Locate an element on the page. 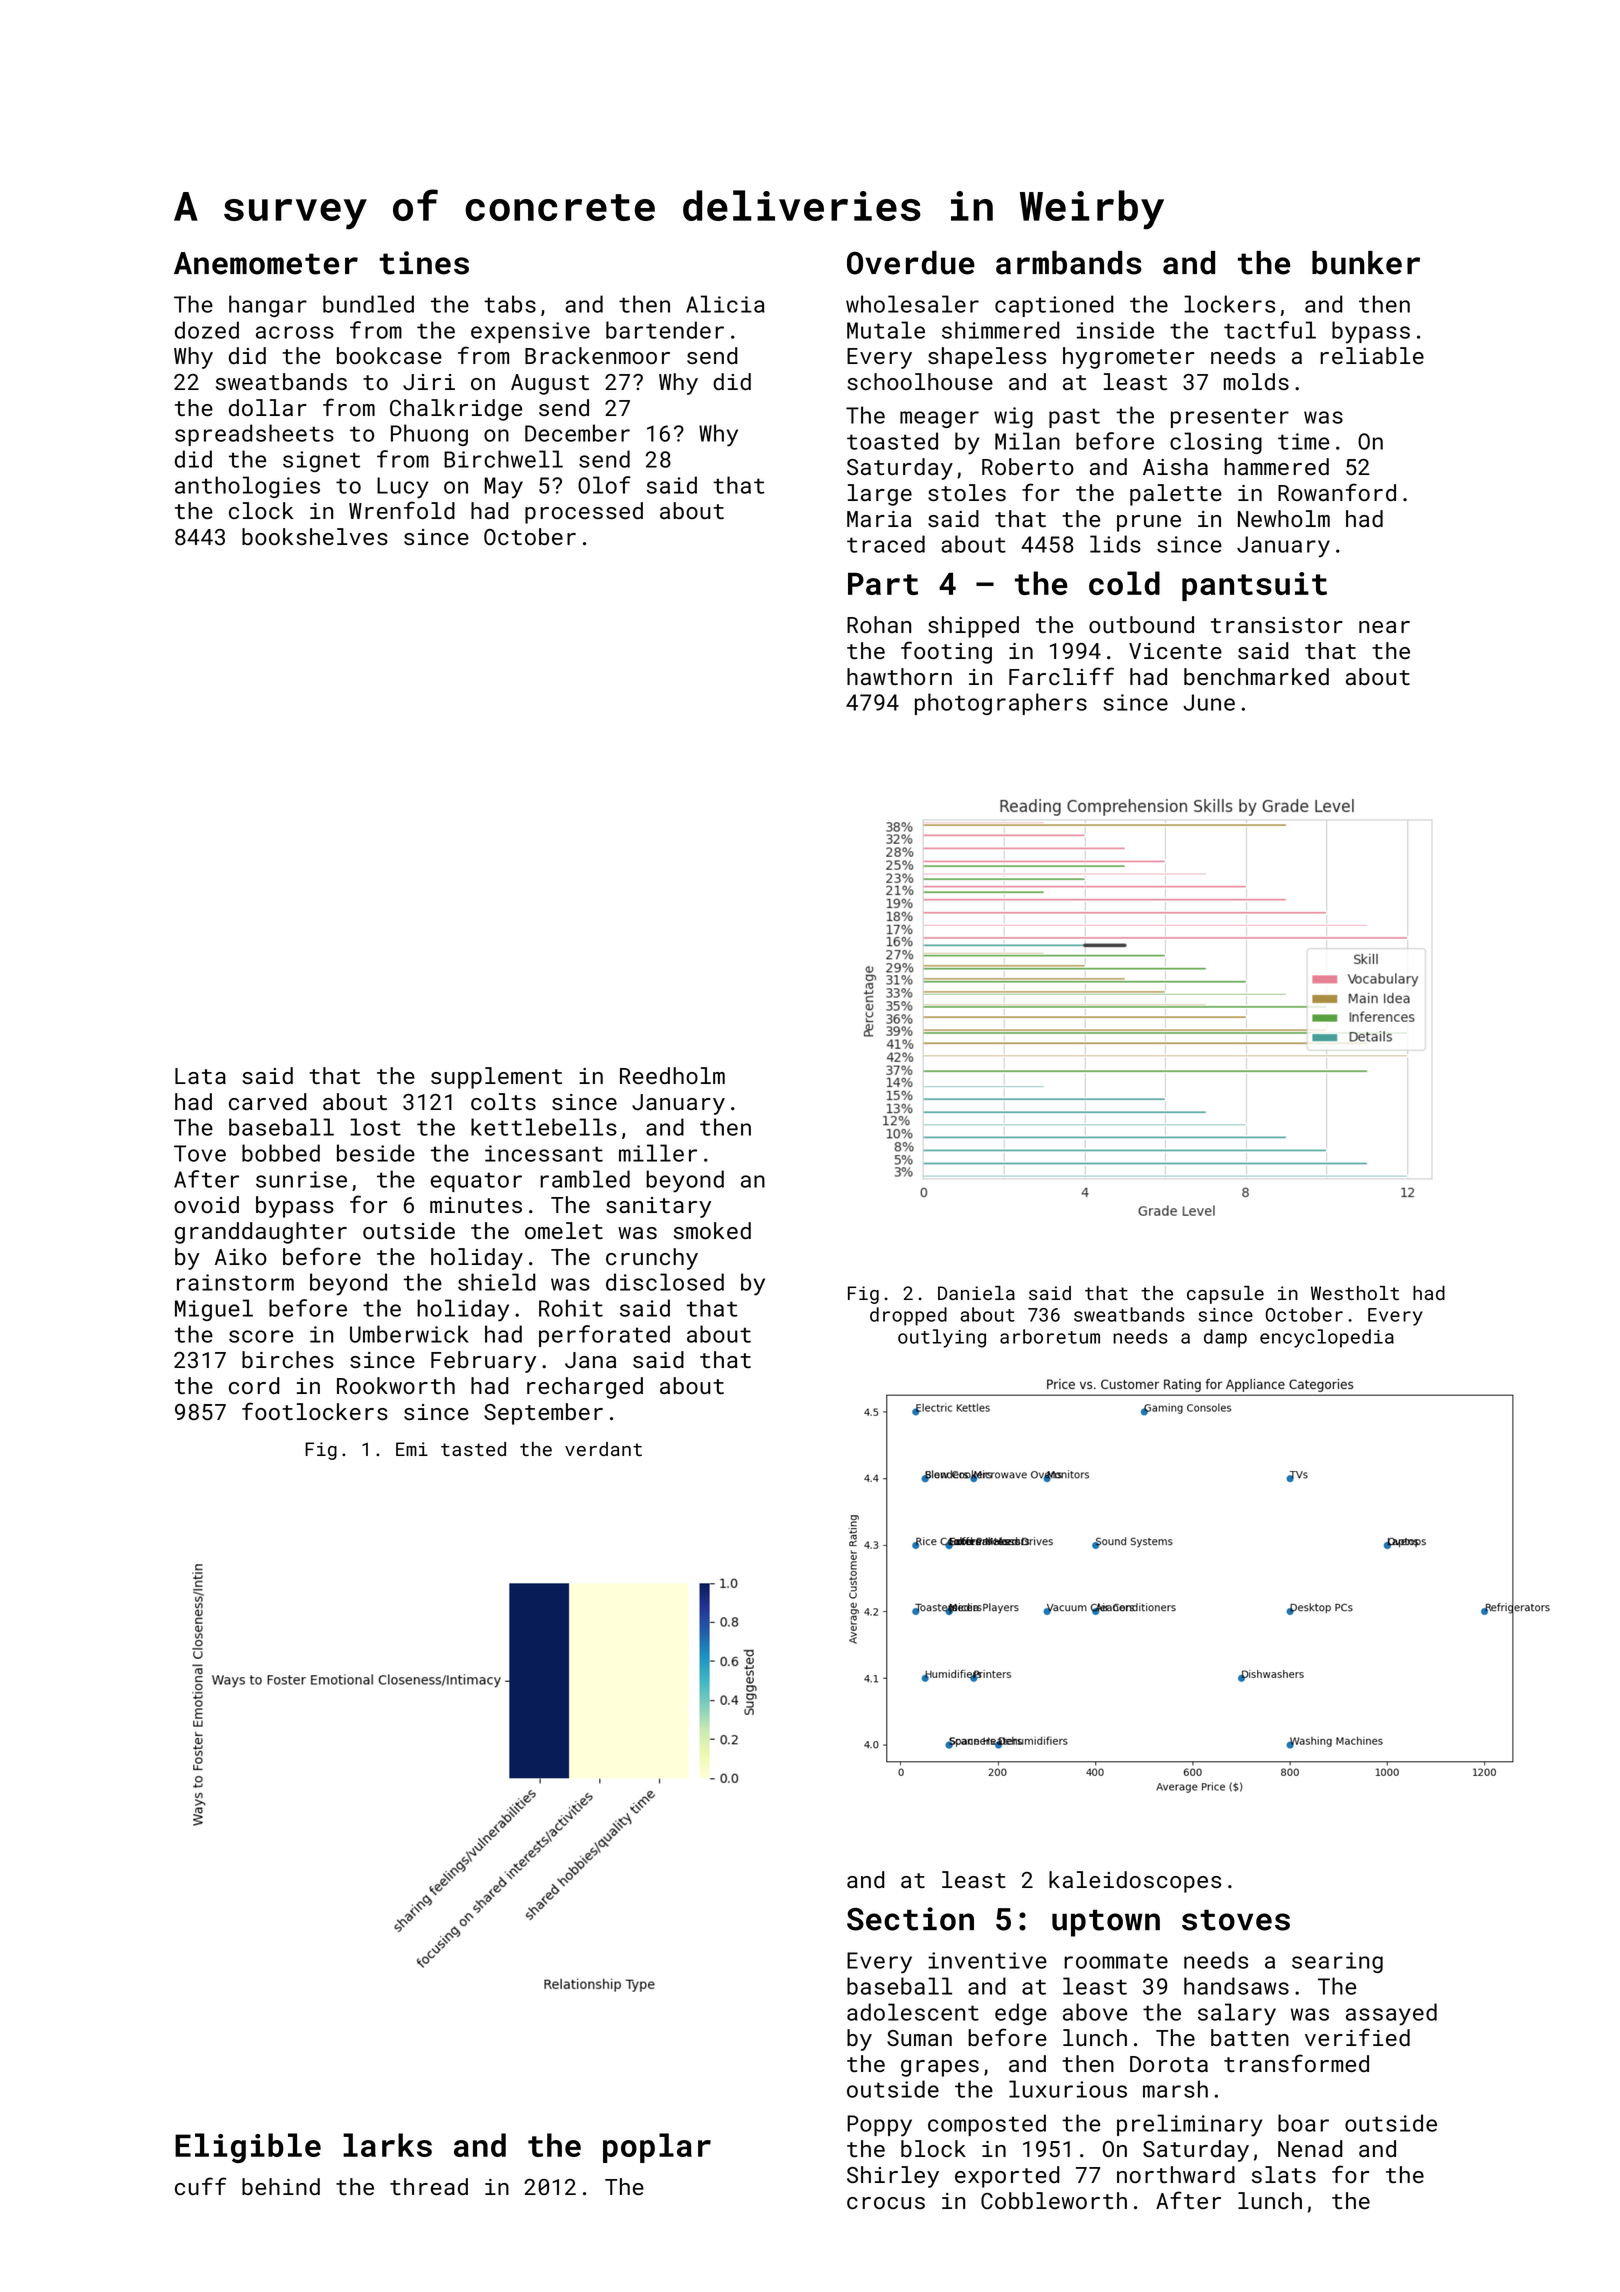 The height and width of the document is (2292, 1620). schoolhouse is located at coordinates (920, 381).
